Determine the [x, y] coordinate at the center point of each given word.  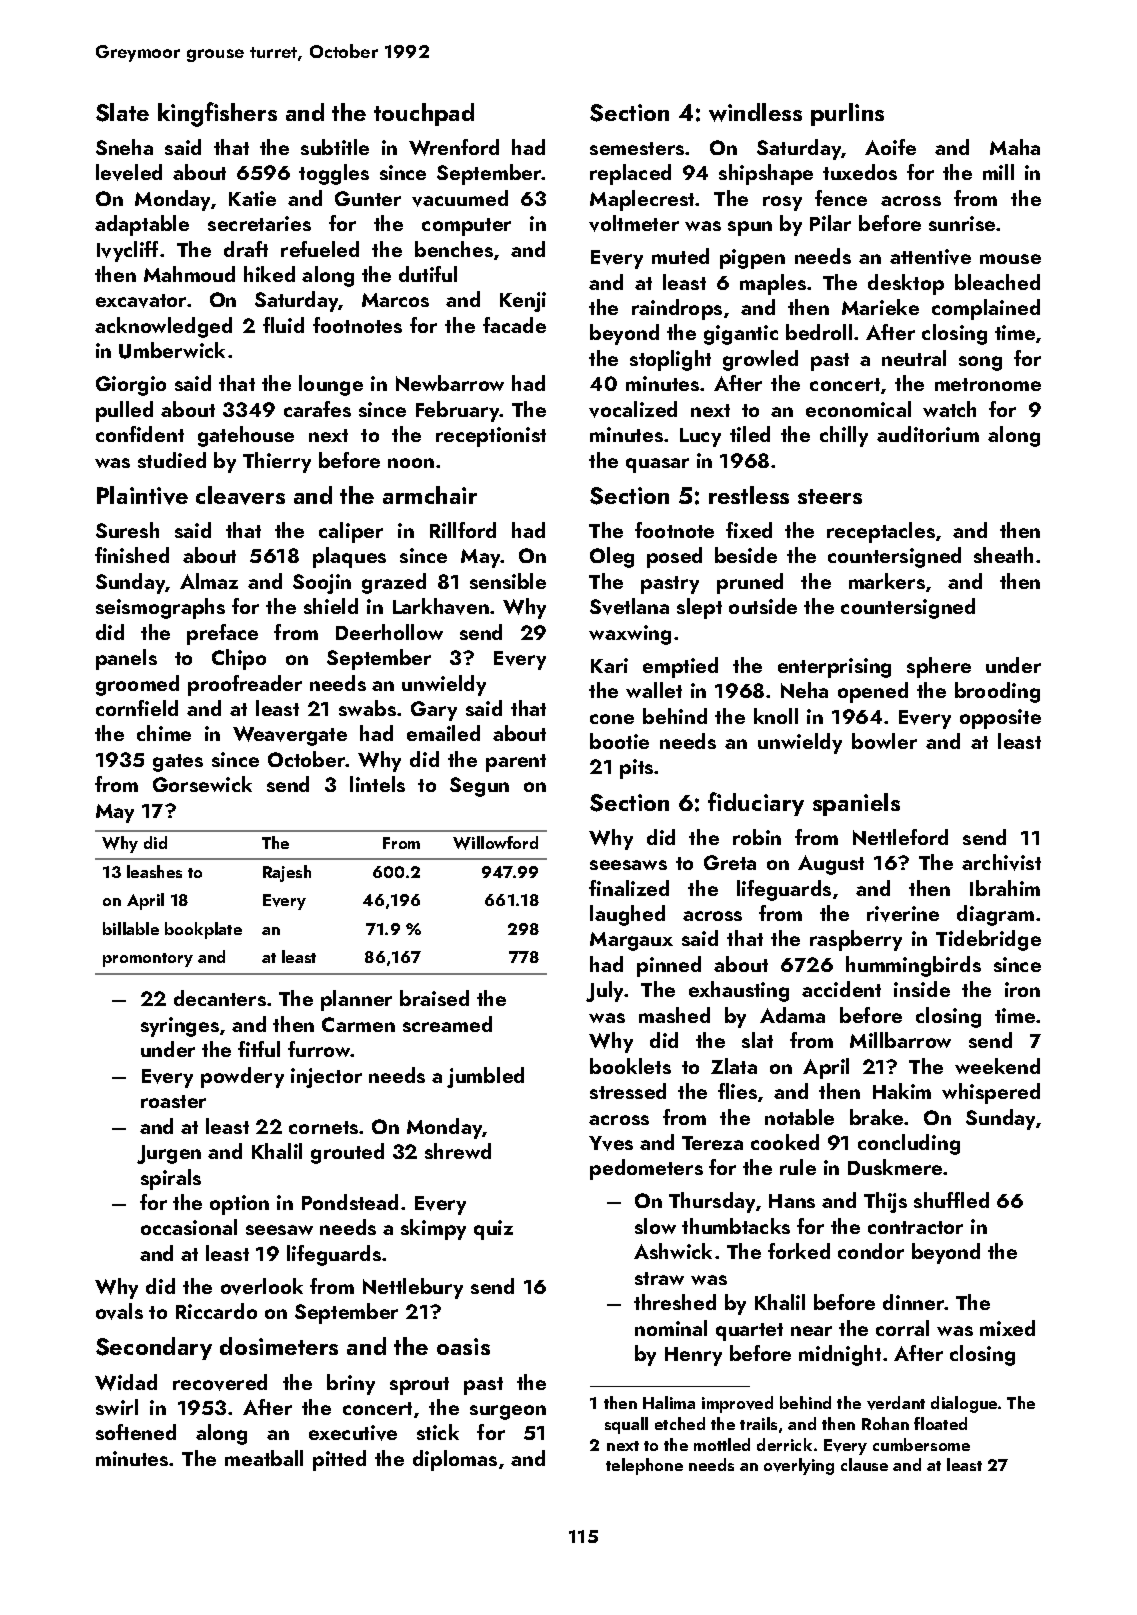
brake [876, 1117]
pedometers [646, 1169]
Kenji [523, 302]
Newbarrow [450, 383]
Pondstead [350, 1202]
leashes [154, 871]
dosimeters [279, 1346]
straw [659, 1278]
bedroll [819, 332]
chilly [844, 436]
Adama [792, 1015]
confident [140, 434]
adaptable [142, 225]
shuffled [951, 1200]
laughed [627, 915]
